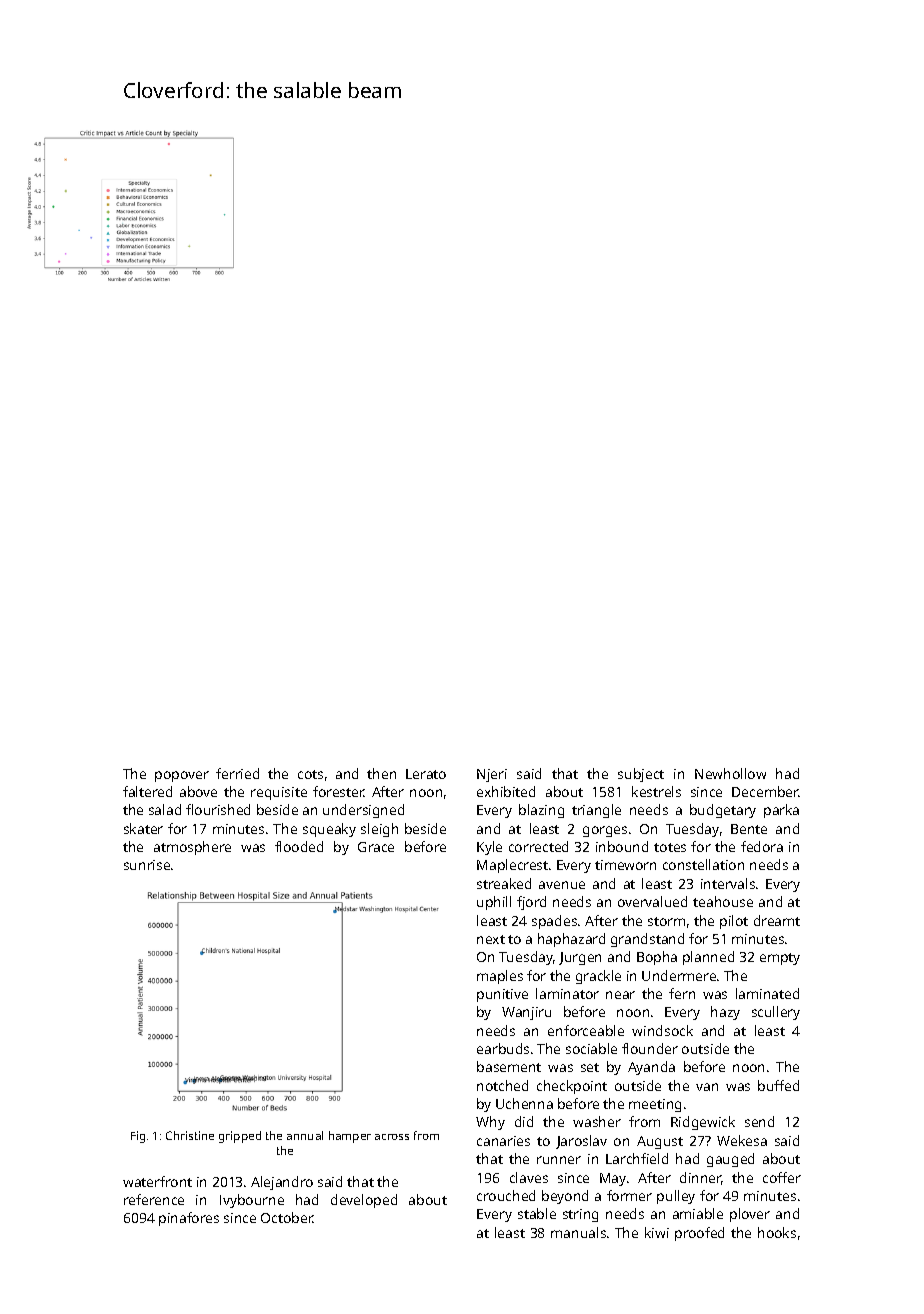 The height and width of the page is (1314, 924). I want to click on gripped, so click(240, 1137).
